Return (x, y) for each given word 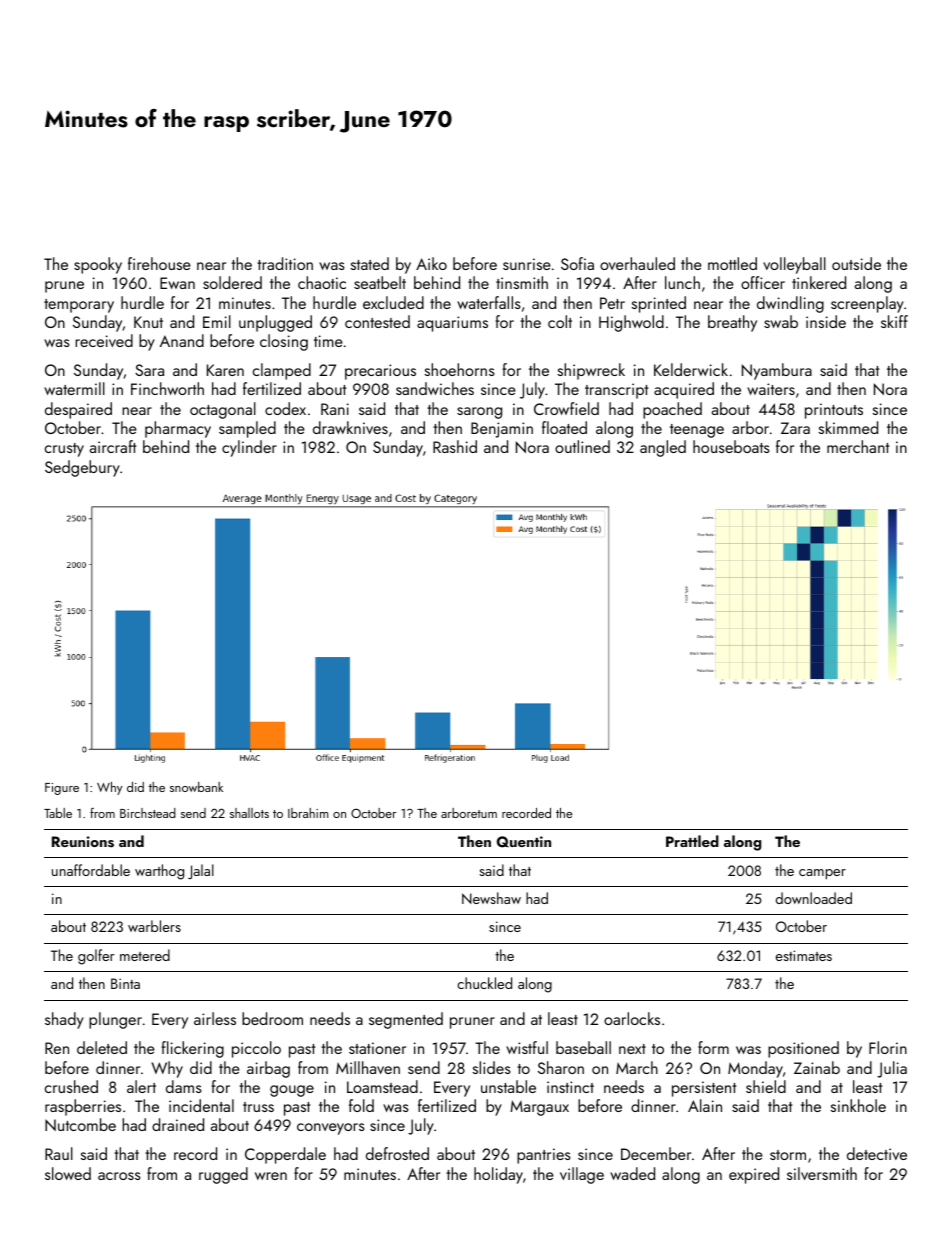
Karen (225, 370)
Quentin (524, 842)
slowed (68, 1173)
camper (822, 874)
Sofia (577, 263)
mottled (732, 263)
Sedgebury (82, 468)
